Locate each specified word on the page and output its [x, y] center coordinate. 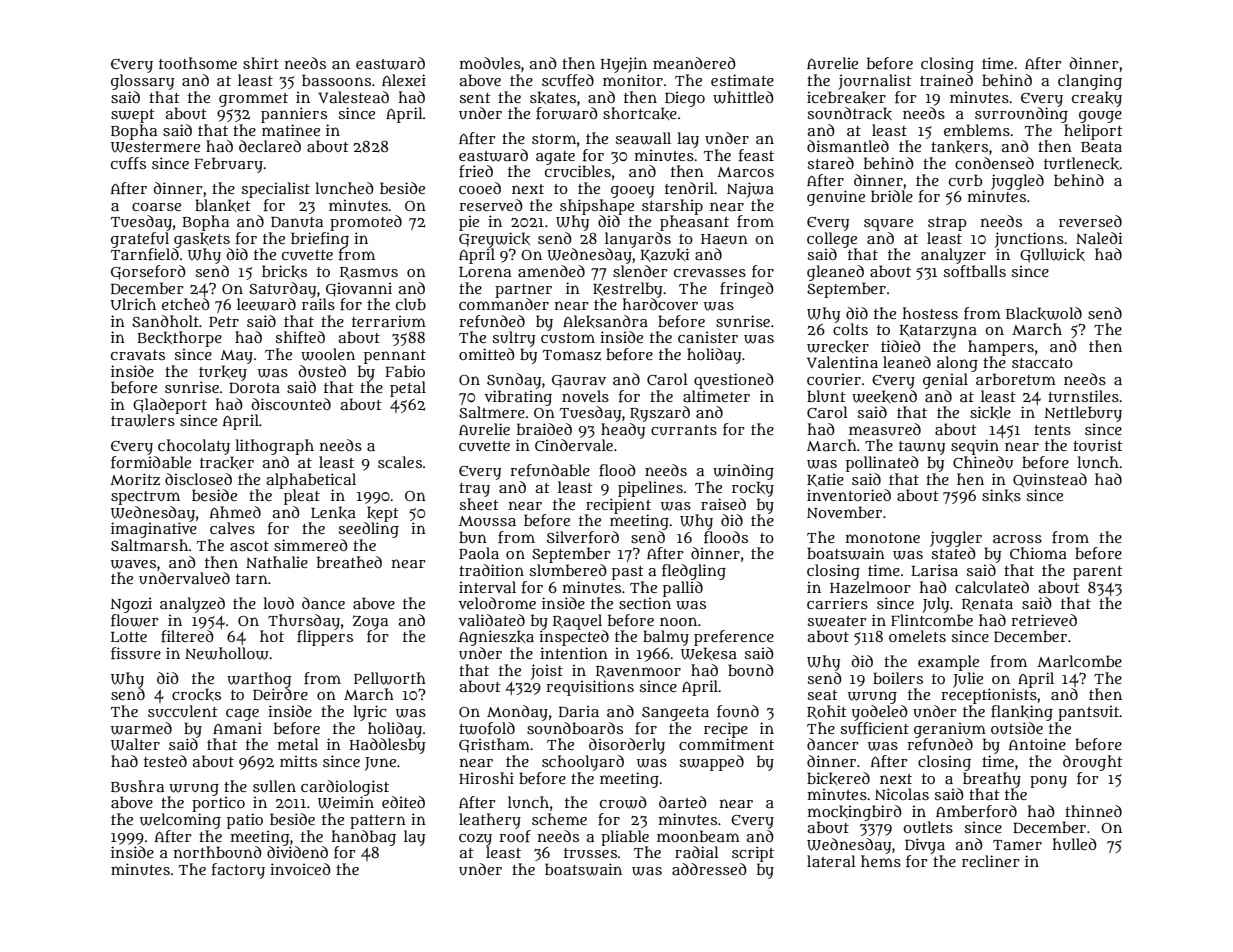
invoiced [300, 869]
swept [133, 116]
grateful [140, 240]
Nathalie [277, 562]
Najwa [750, 190]
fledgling [694, 572]
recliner [991, 861]
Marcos [745, 172]
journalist [875, 82]
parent [1098, 573]
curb [965, 180]
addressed [709, 869]
